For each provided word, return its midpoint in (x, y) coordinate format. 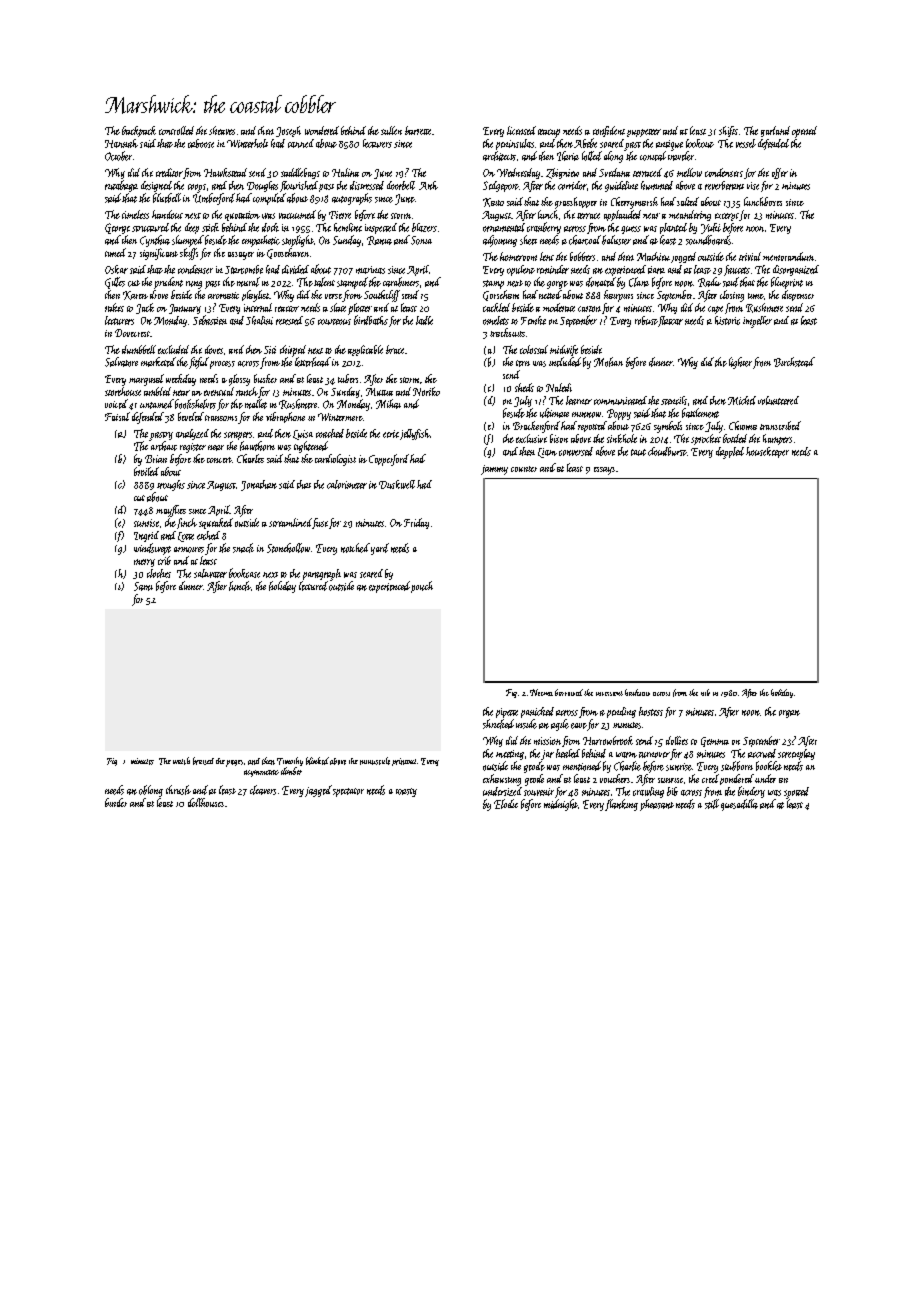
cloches (159, 573)
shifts (728, 131)
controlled (176, 130)
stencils (674, 400)
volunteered (778, 400)
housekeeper (767, 452)
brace (395, 349)
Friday (416, 523)
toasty (406, 792)
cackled (496, 307)
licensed (521, 130)
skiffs (189, 254)
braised (203, 761)
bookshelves (195, 404)
